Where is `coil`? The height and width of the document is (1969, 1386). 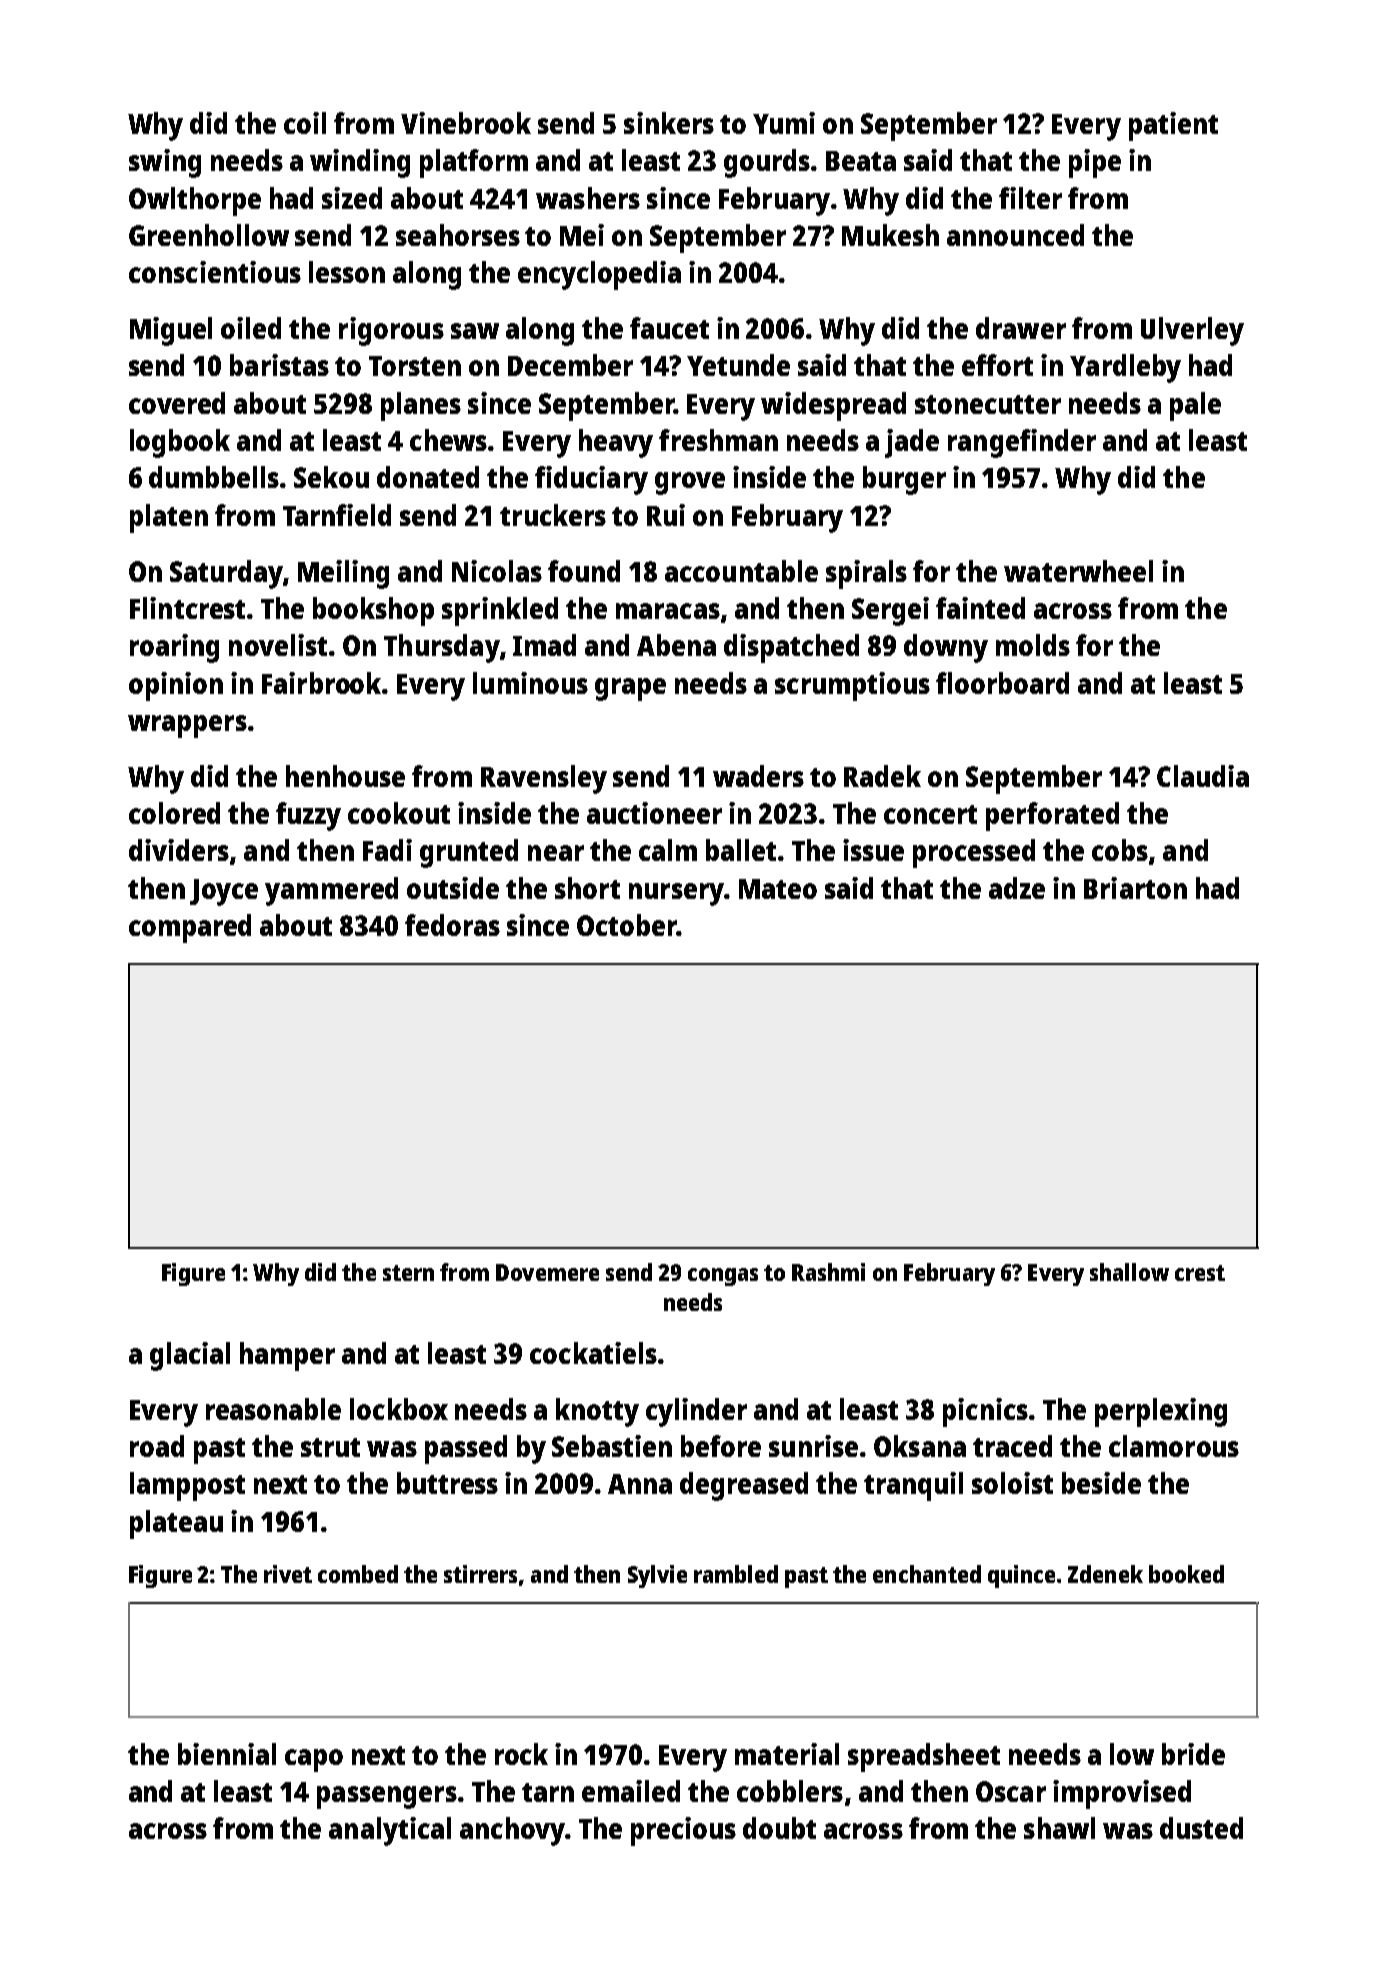 coil is located at coordinates (305, 123).
